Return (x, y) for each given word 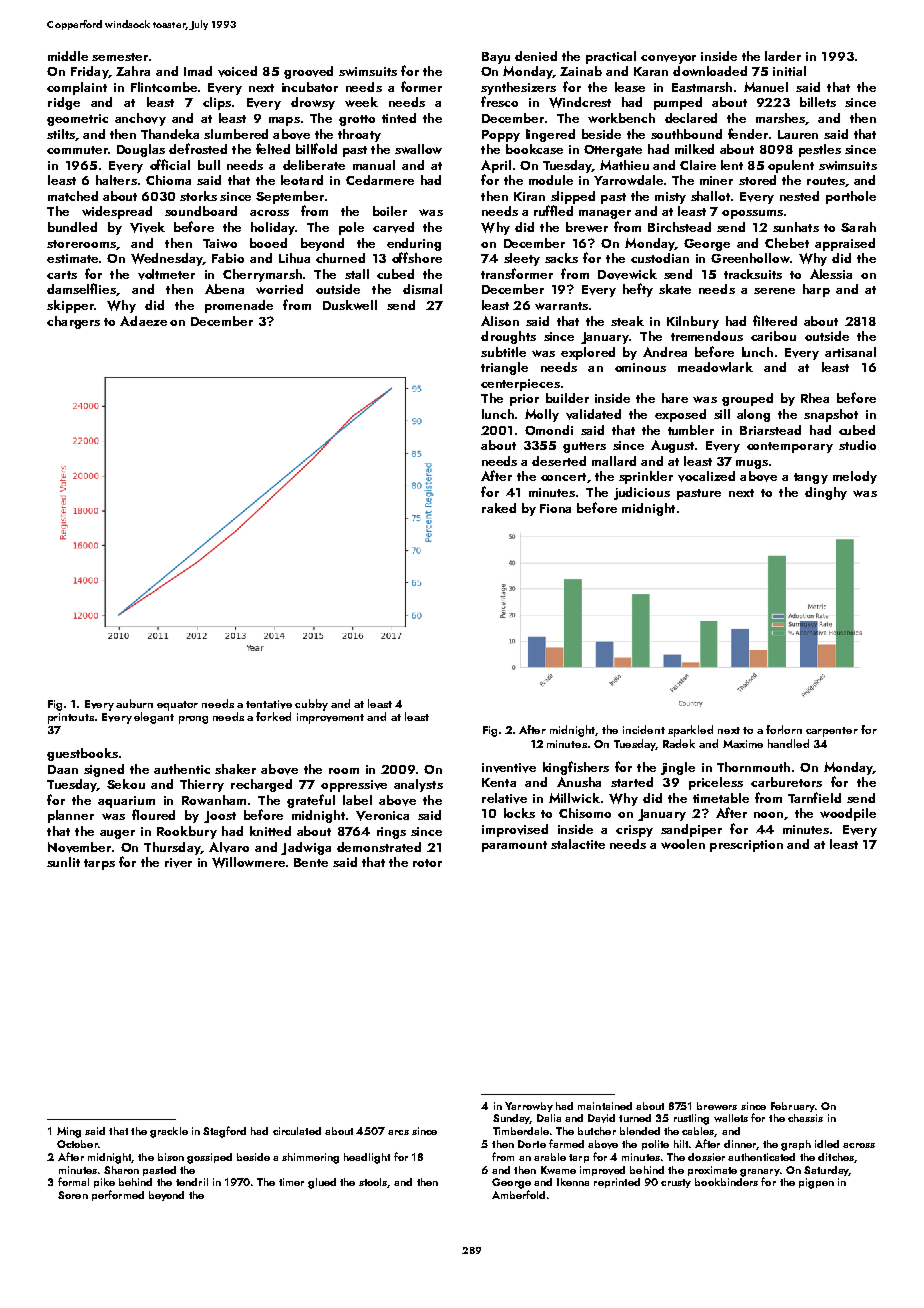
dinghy (826, 493)
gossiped (209, 1158)
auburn (134, 703)
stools (373, 1183)
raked (499, 508)
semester (120, 57)
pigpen (816, 1183)
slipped (573, 197)
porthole (851, 197)
